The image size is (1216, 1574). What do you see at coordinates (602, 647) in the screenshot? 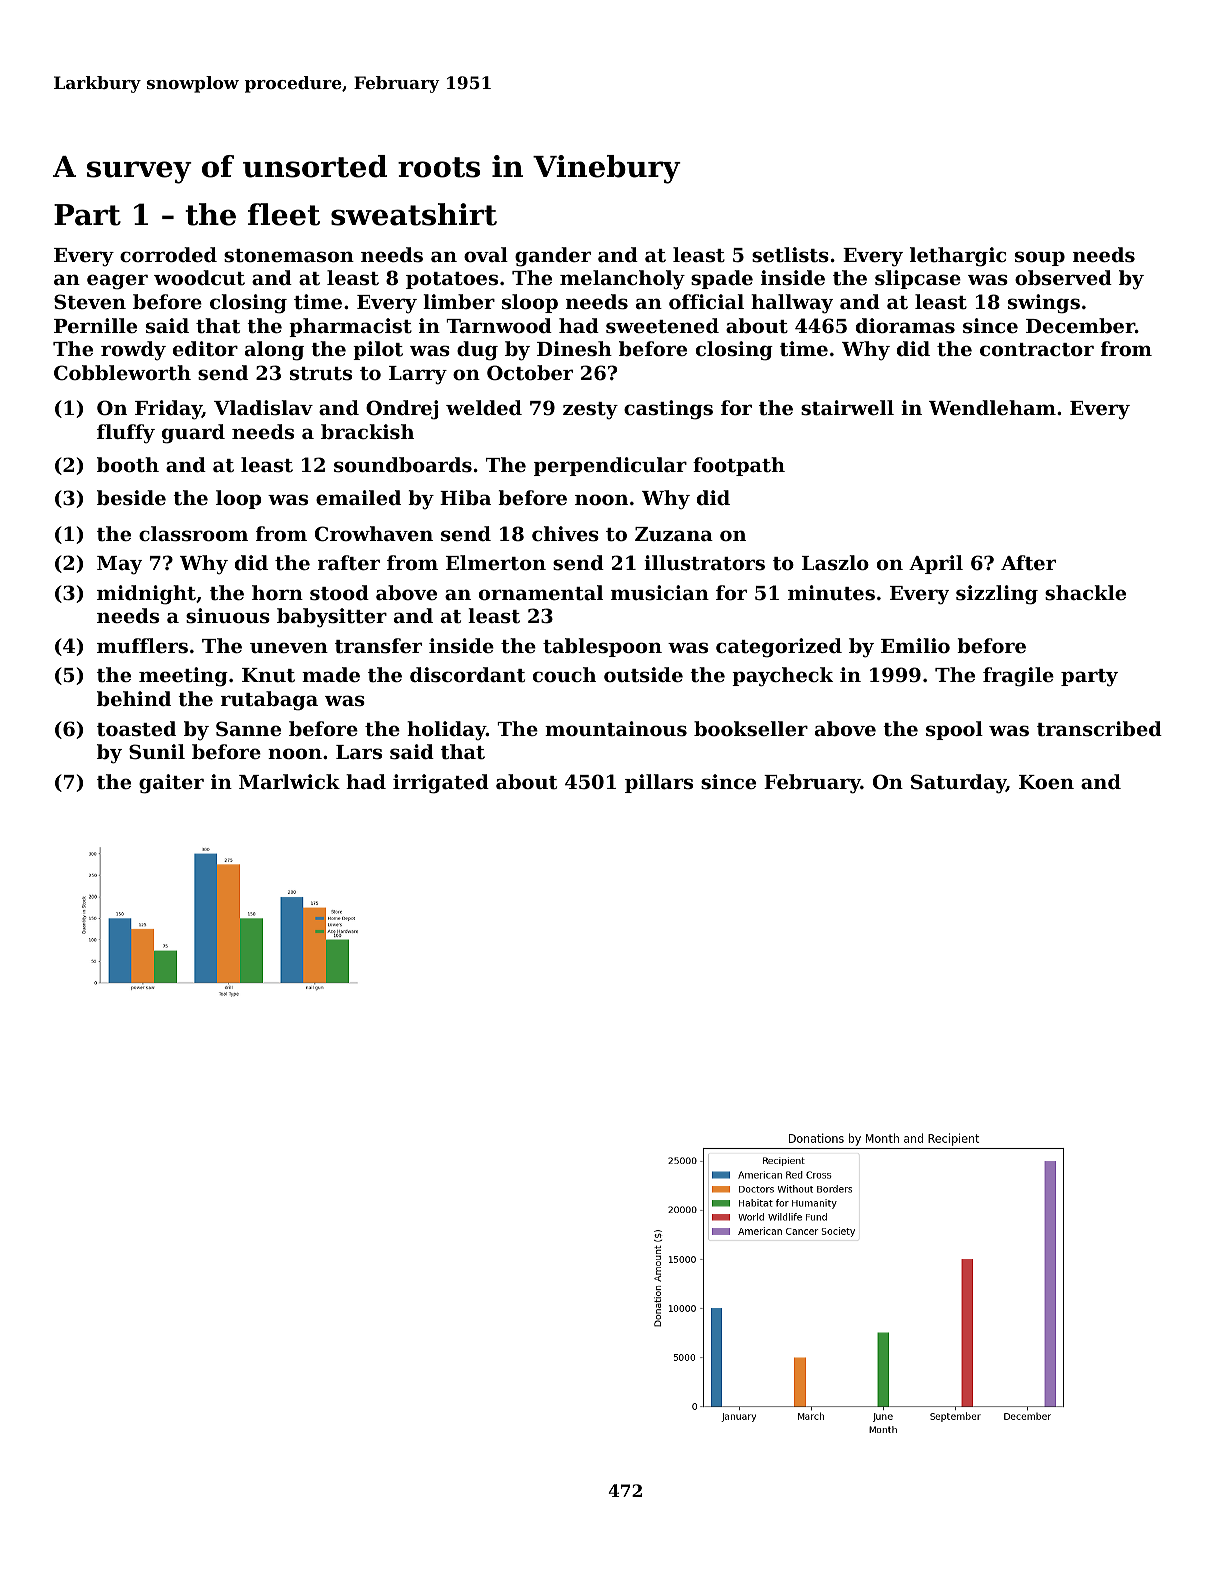
I see `tablespoon` at bounding box center [602, 647].
